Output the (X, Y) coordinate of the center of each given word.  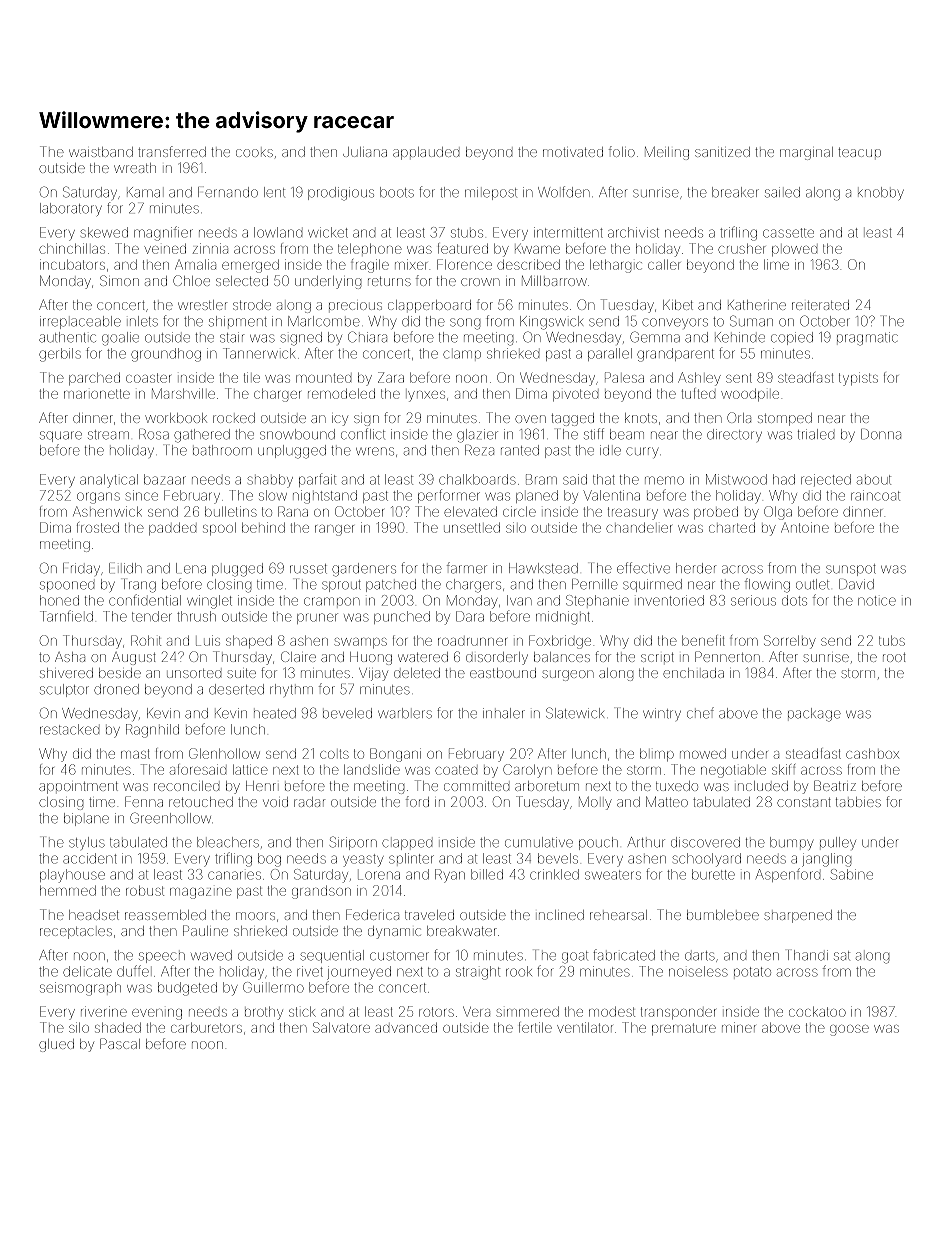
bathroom (222, 450)
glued (56, 1045)
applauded (426, 153)
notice (877, 601)
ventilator (585, 1027)
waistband (101, 152)
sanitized (722, 152)
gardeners (364, 570)
